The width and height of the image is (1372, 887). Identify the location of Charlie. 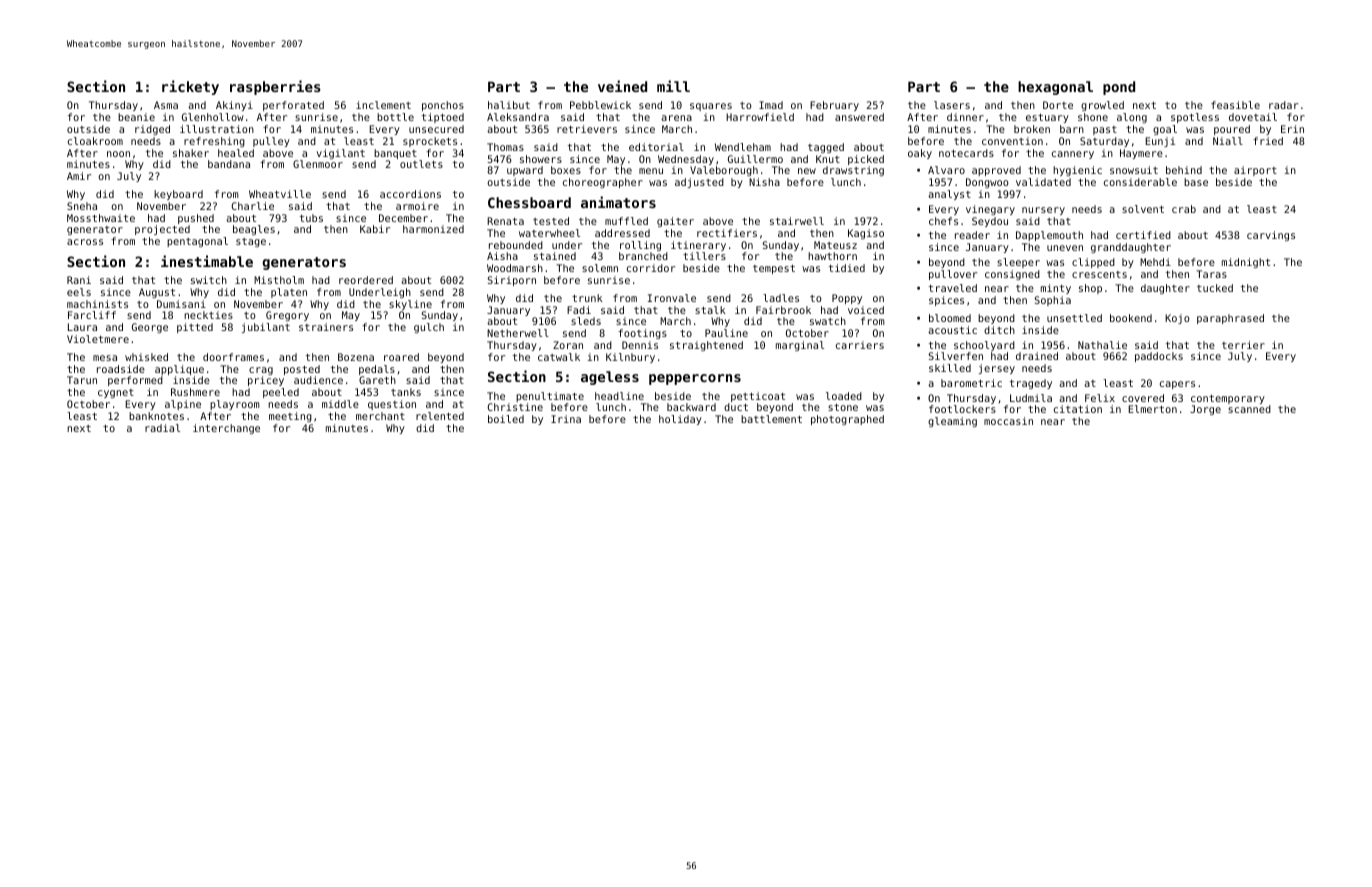
(252, 206).
